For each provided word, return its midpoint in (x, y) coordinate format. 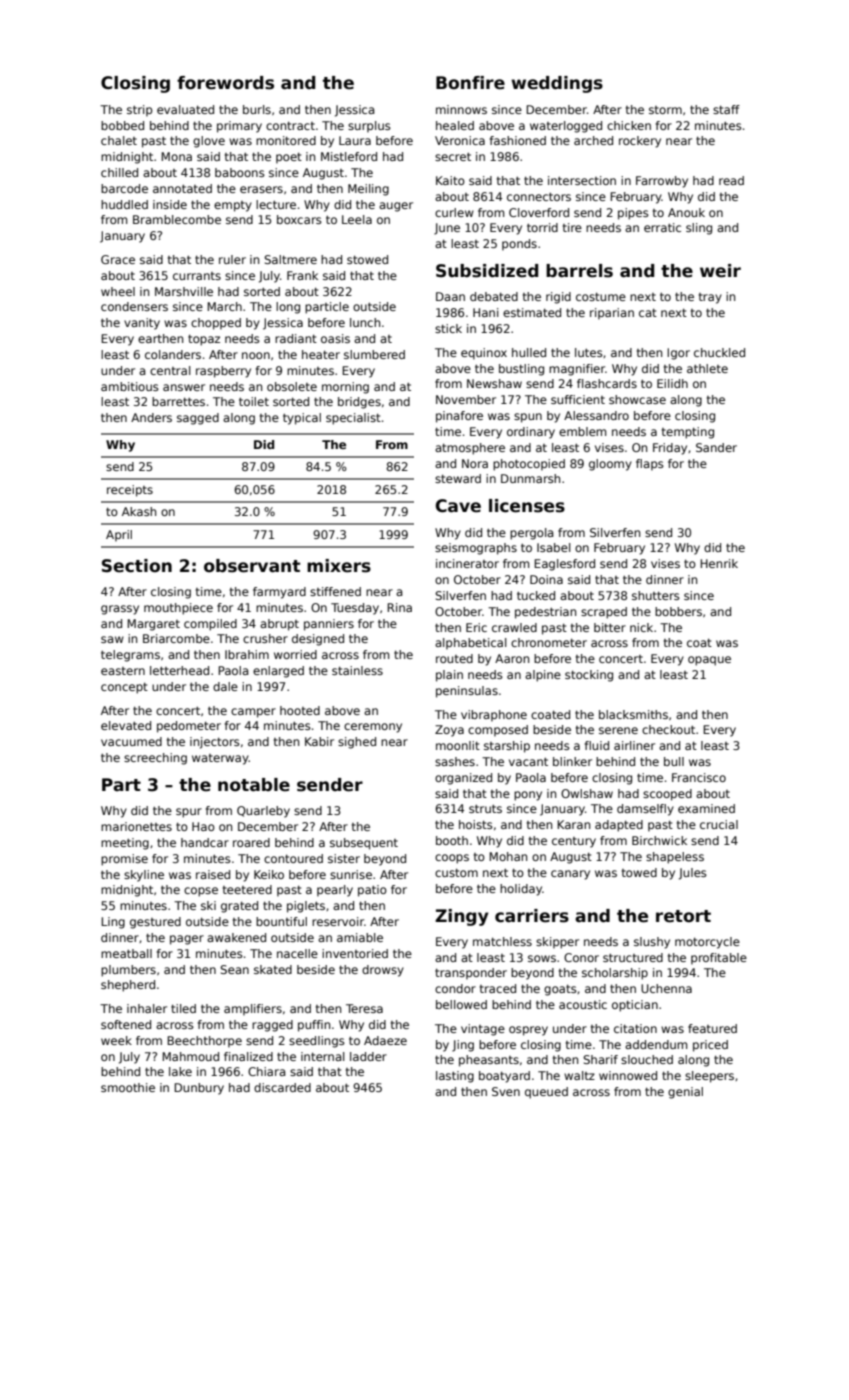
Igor (678, 354)
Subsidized (487, 271)
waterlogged (566, 127)
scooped (667, 795)
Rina (399, 607)
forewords (225, 83)
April (119, 536)
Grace (118, 259)
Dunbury (199, 1089)
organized (463, 779)
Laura (355, 140)
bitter (610, 627)
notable (254, 785)
